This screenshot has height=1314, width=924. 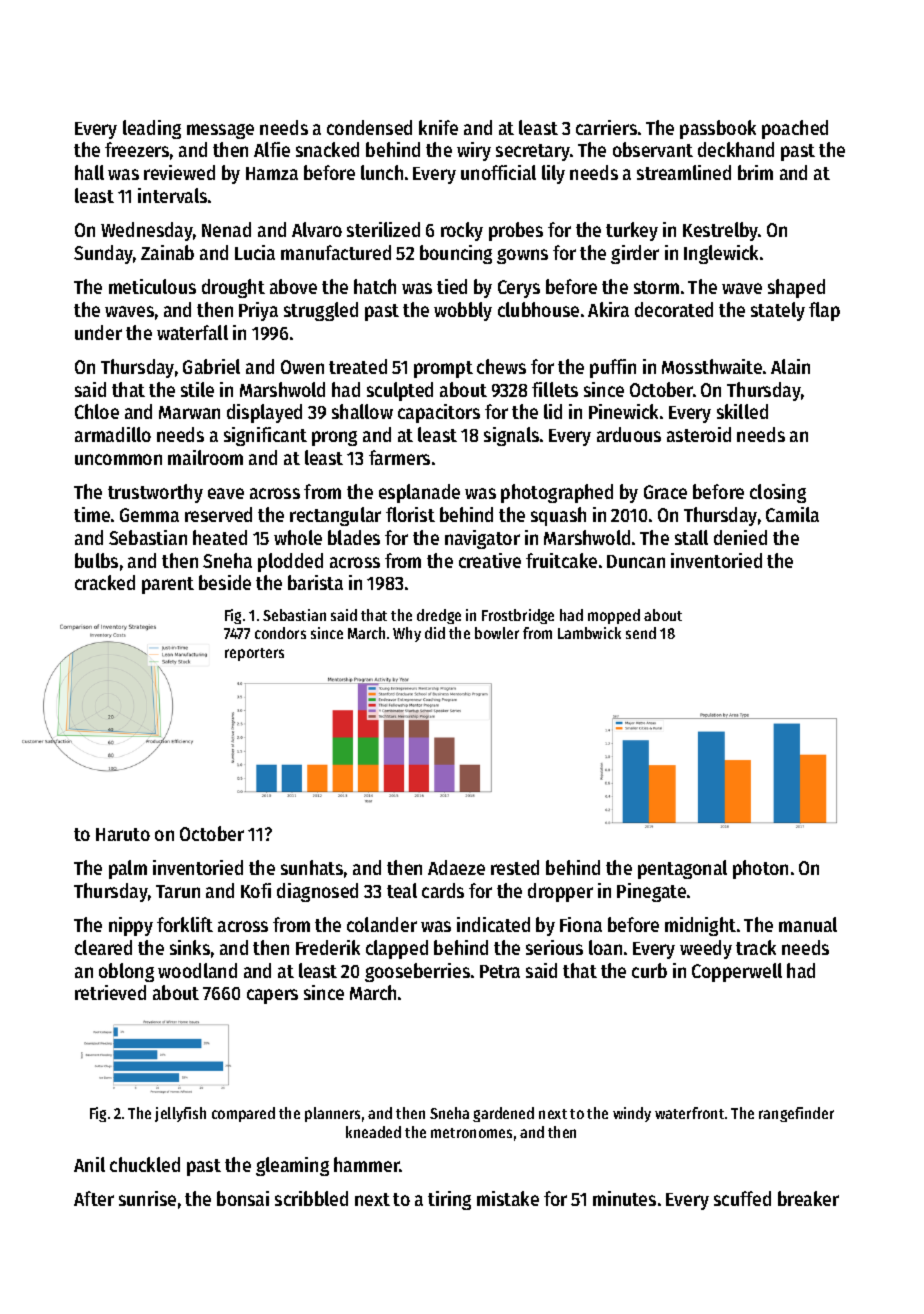 What do you see at coordinates (110, 992) in the screenshot?
I see `retrieved` at bounding box center [110, 992].
